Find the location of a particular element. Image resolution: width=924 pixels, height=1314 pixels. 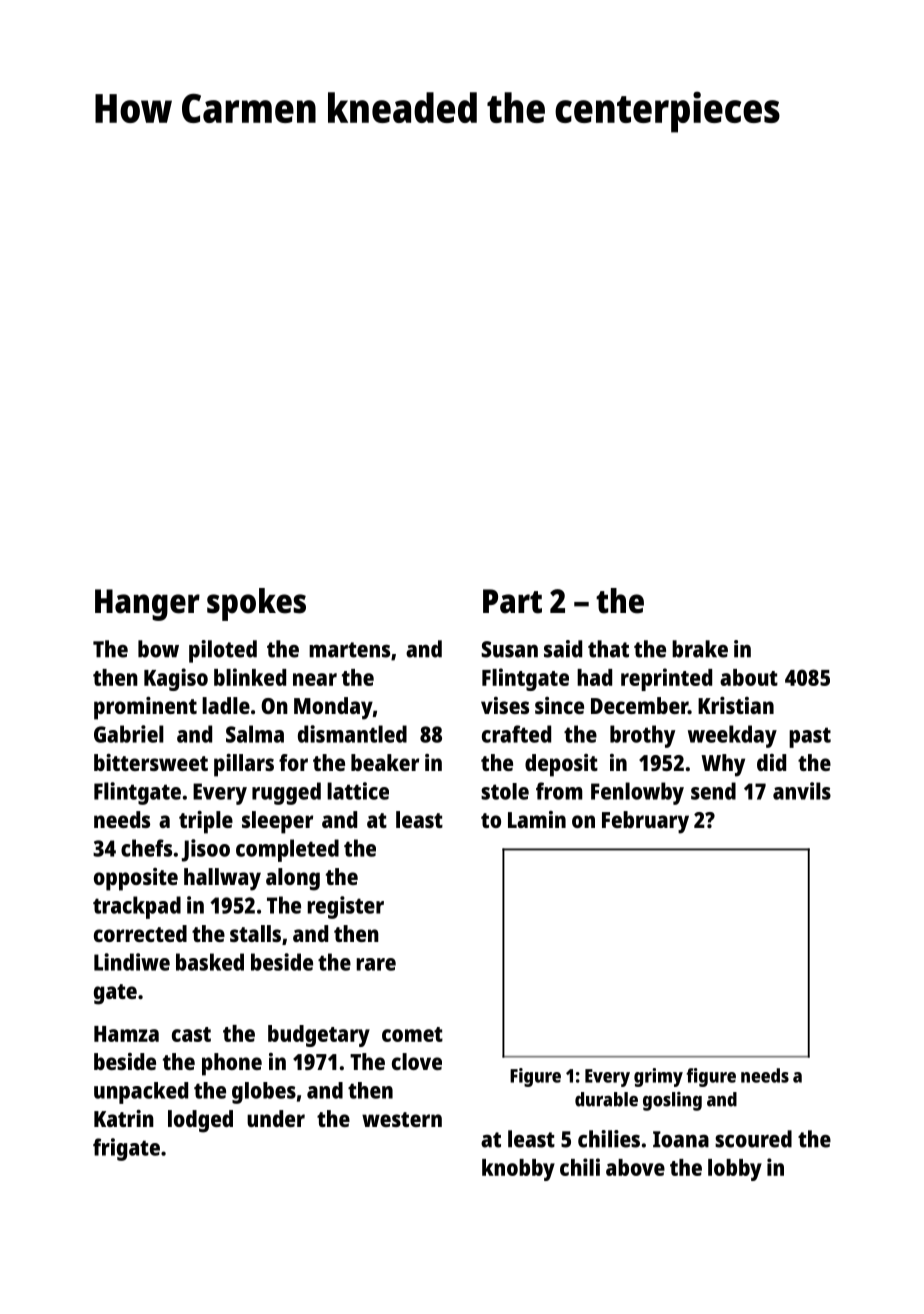

Susan is located at coordinates (509, 649).
